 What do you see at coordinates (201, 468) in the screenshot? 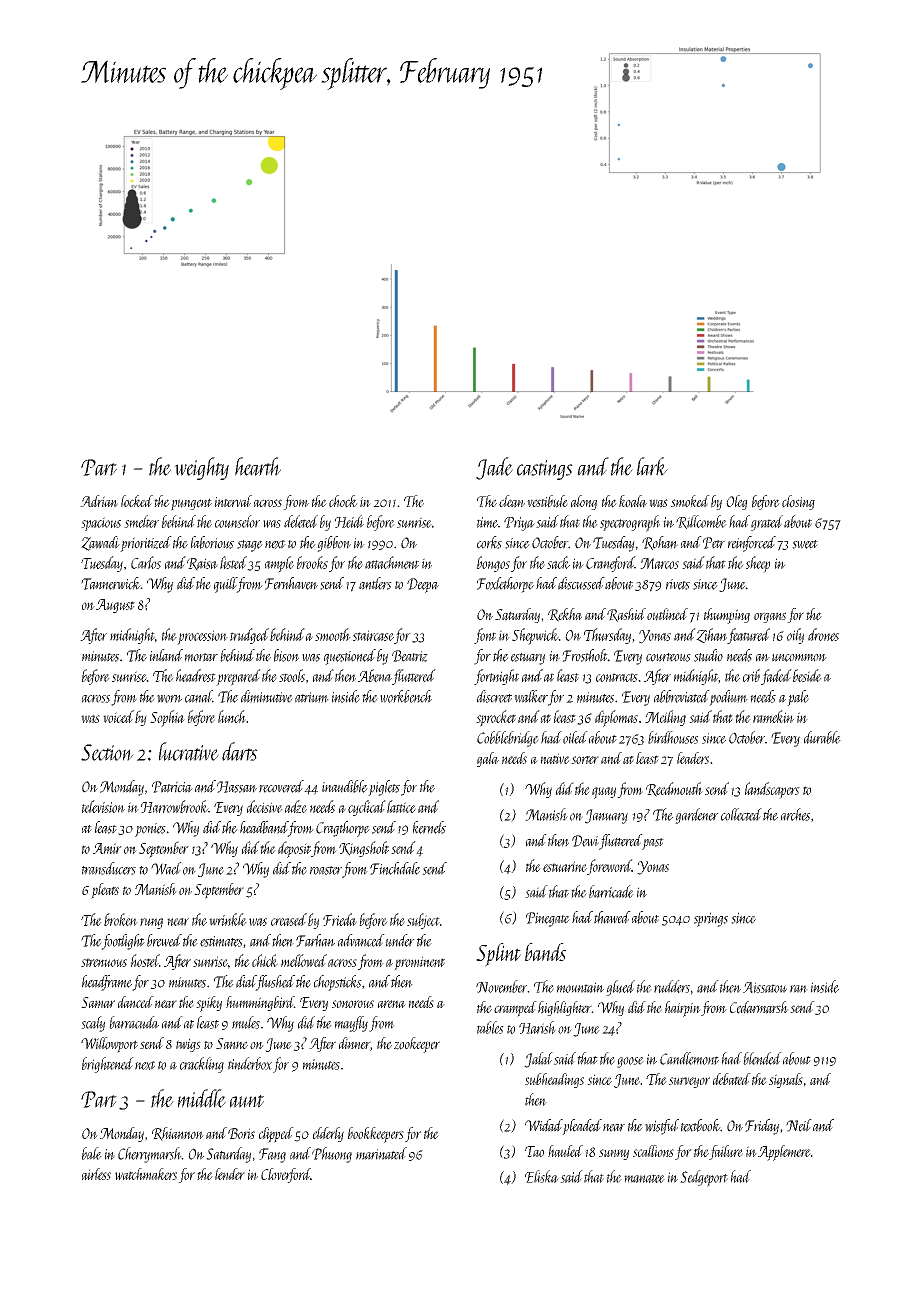
I see `weighty` at bounding box center [201, 468].
